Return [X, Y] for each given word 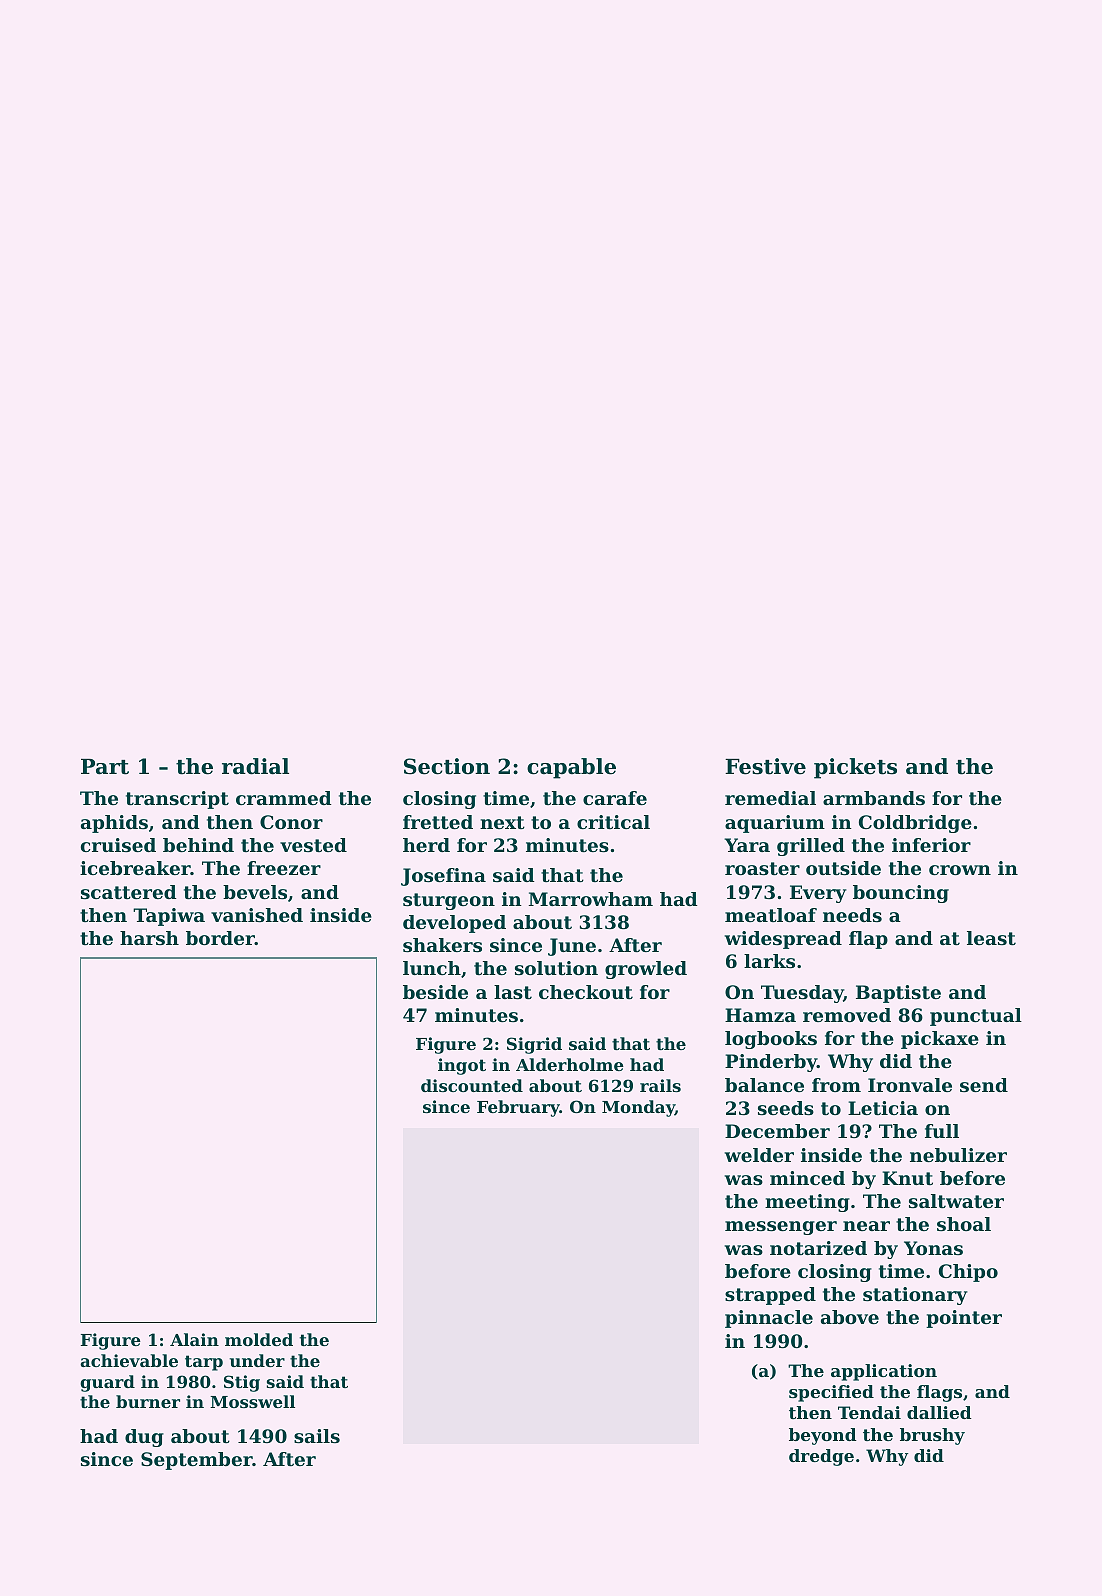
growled [646, 970]
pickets [855, 768]
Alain [194, 1339]
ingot [462, 1066]
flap [868, 940]
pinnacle [769, 1319]
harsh [149, 938]
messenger [781, 1228]
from [836, 1085]
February [518, 1108]
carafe [615, 798]
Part [105, 767]
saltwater [956, 1201]
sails [317, 1436]
